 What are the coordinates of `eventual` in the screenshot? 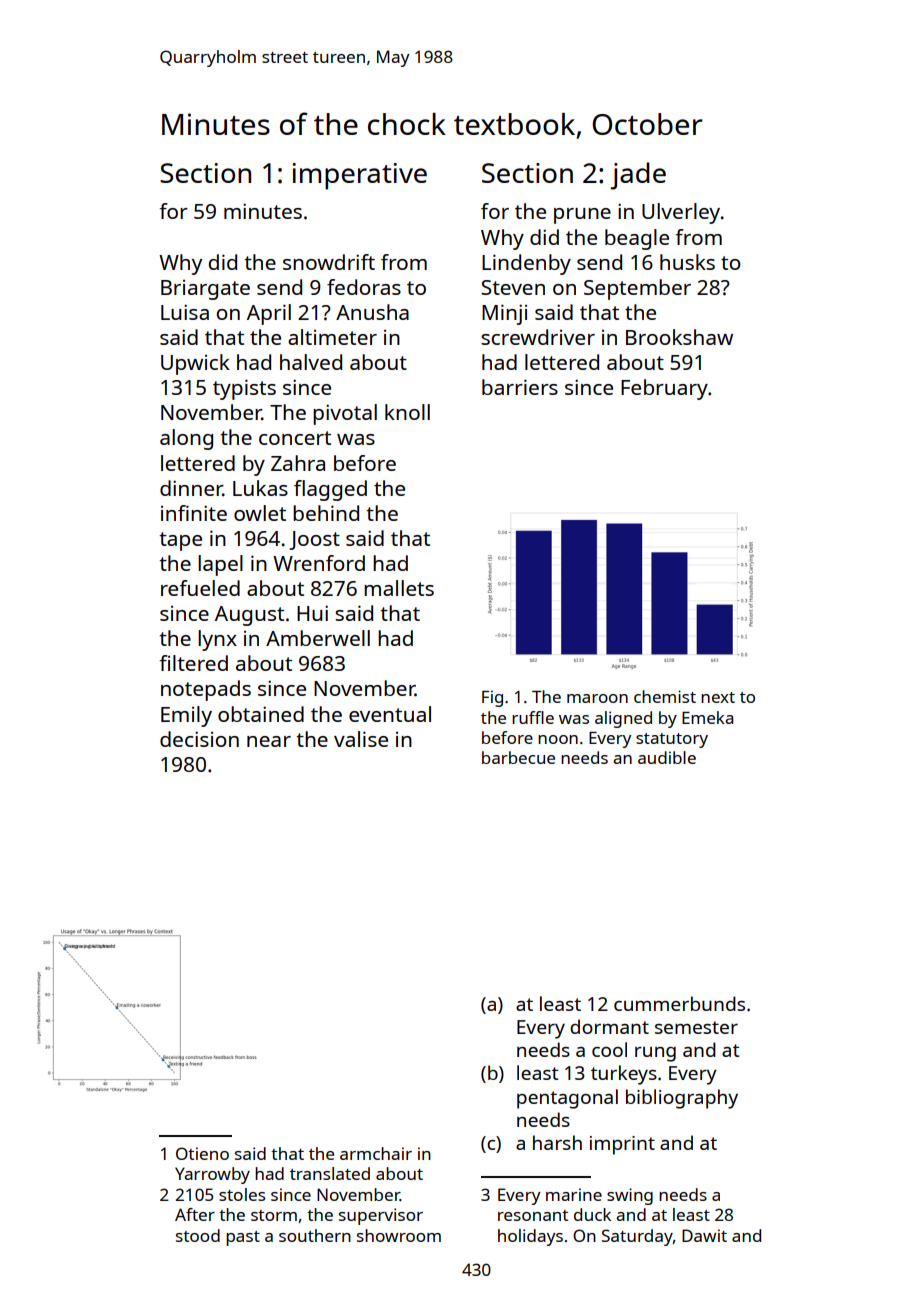 It's located at (390, 714).
